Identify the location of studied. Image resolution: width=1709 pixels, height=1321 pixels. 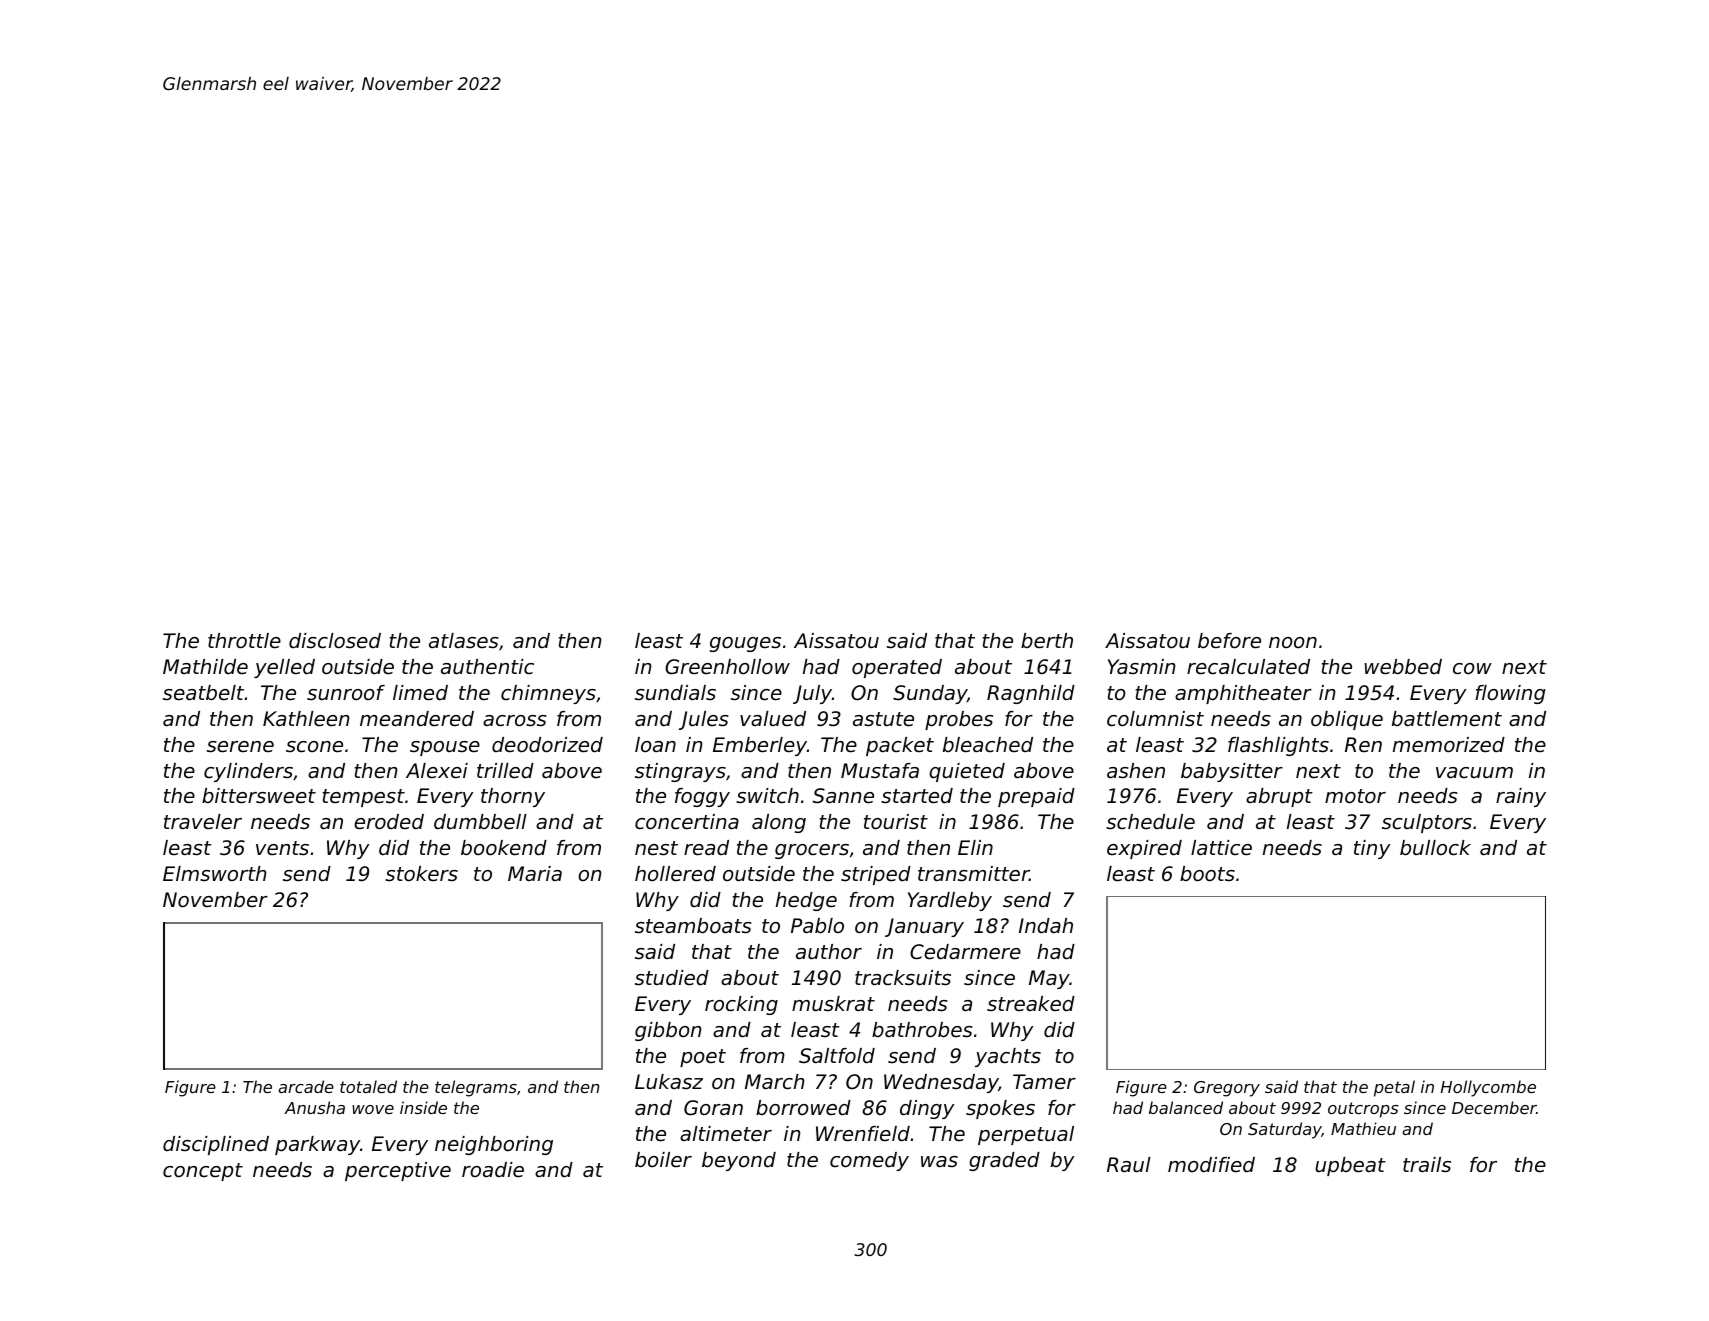
(672, 978).
